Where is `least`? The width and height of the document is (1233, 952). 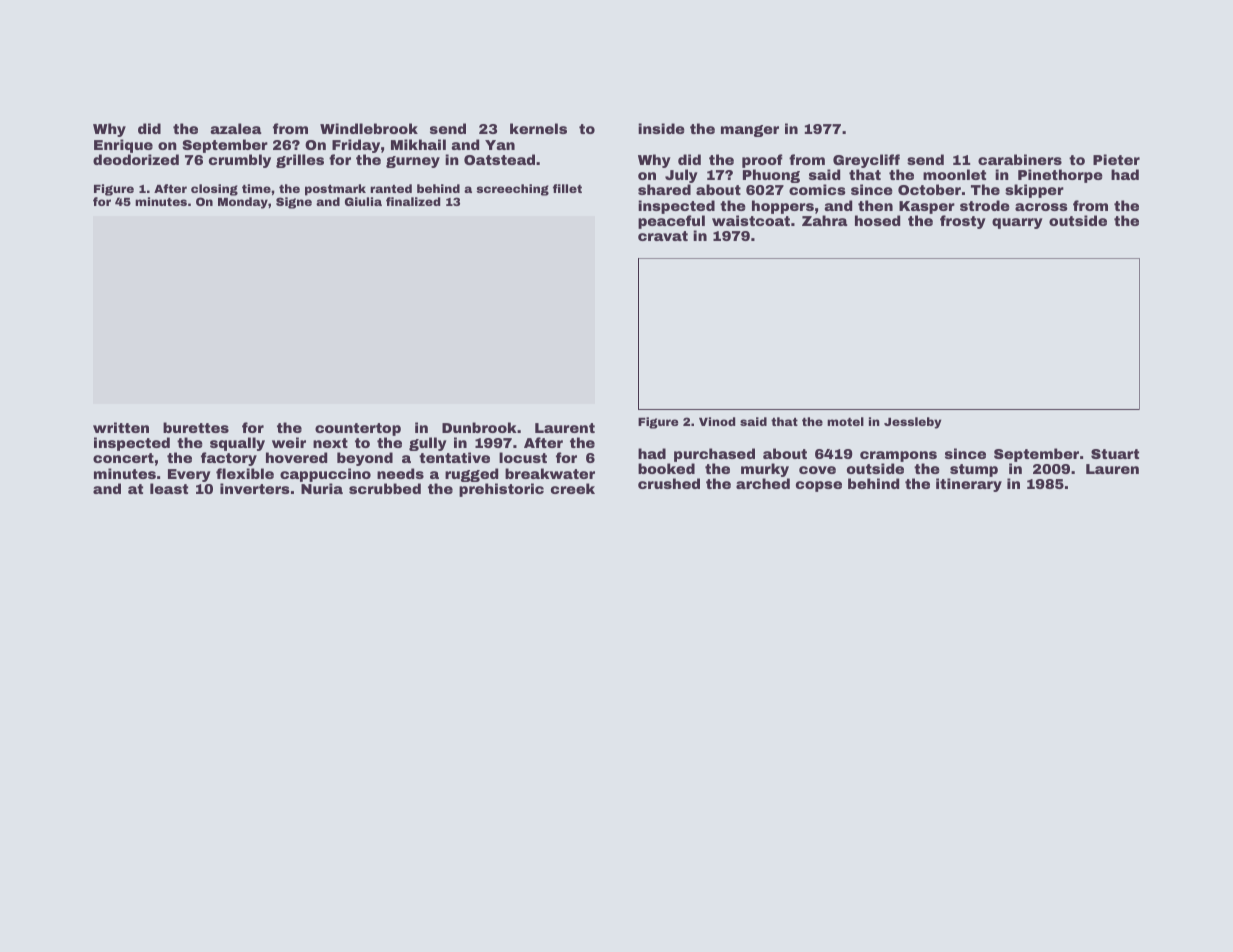 least is located at coordinates (169, 488).
